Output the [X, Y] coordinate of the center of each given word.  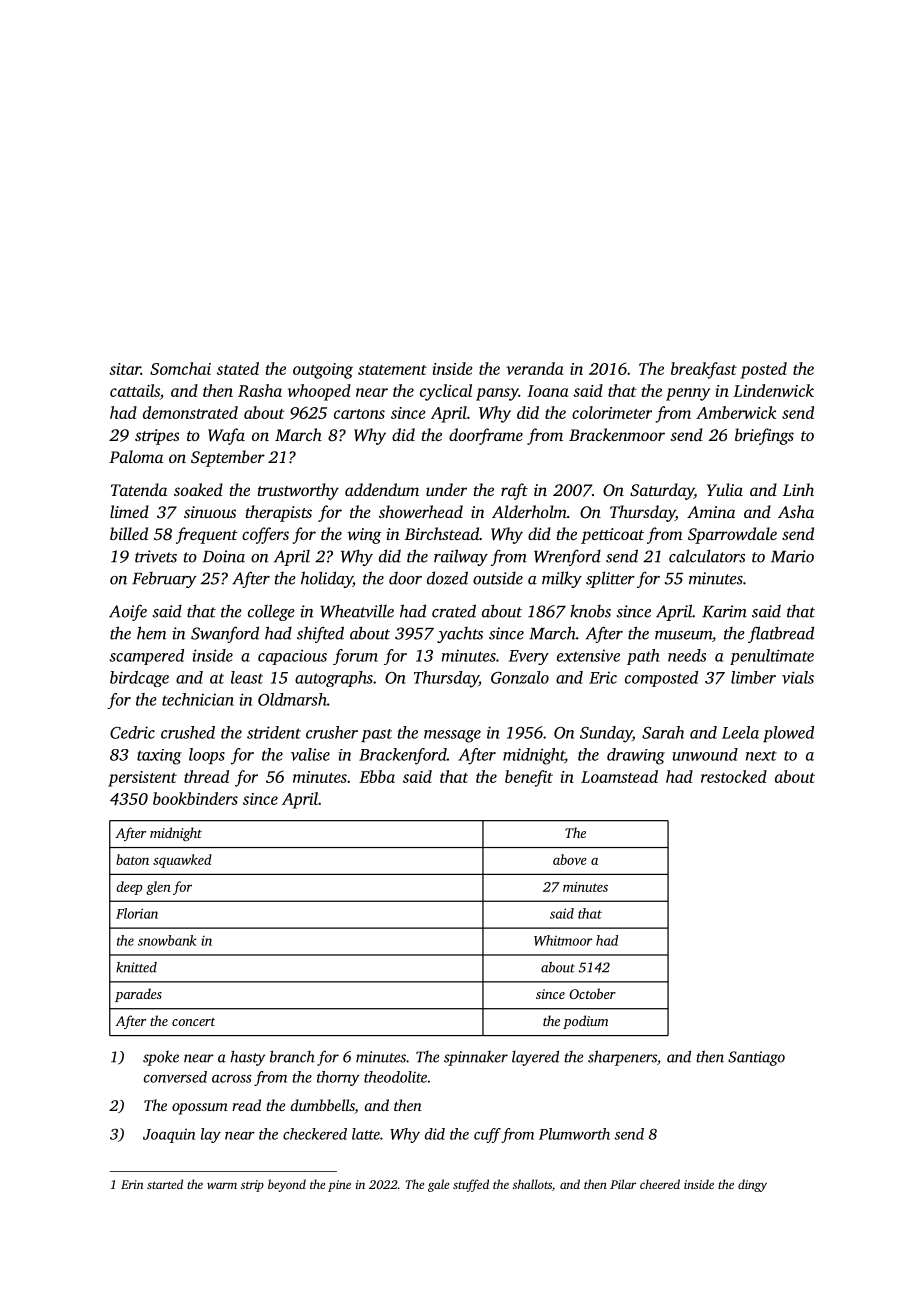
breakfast [704, 370]
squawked [182, 861]
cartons [359, 414]
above [570, 859]
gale [438, 1185]
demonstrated [190, 412]
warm [222, 1185]
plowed [788, 734]
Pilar [623, 1184]
